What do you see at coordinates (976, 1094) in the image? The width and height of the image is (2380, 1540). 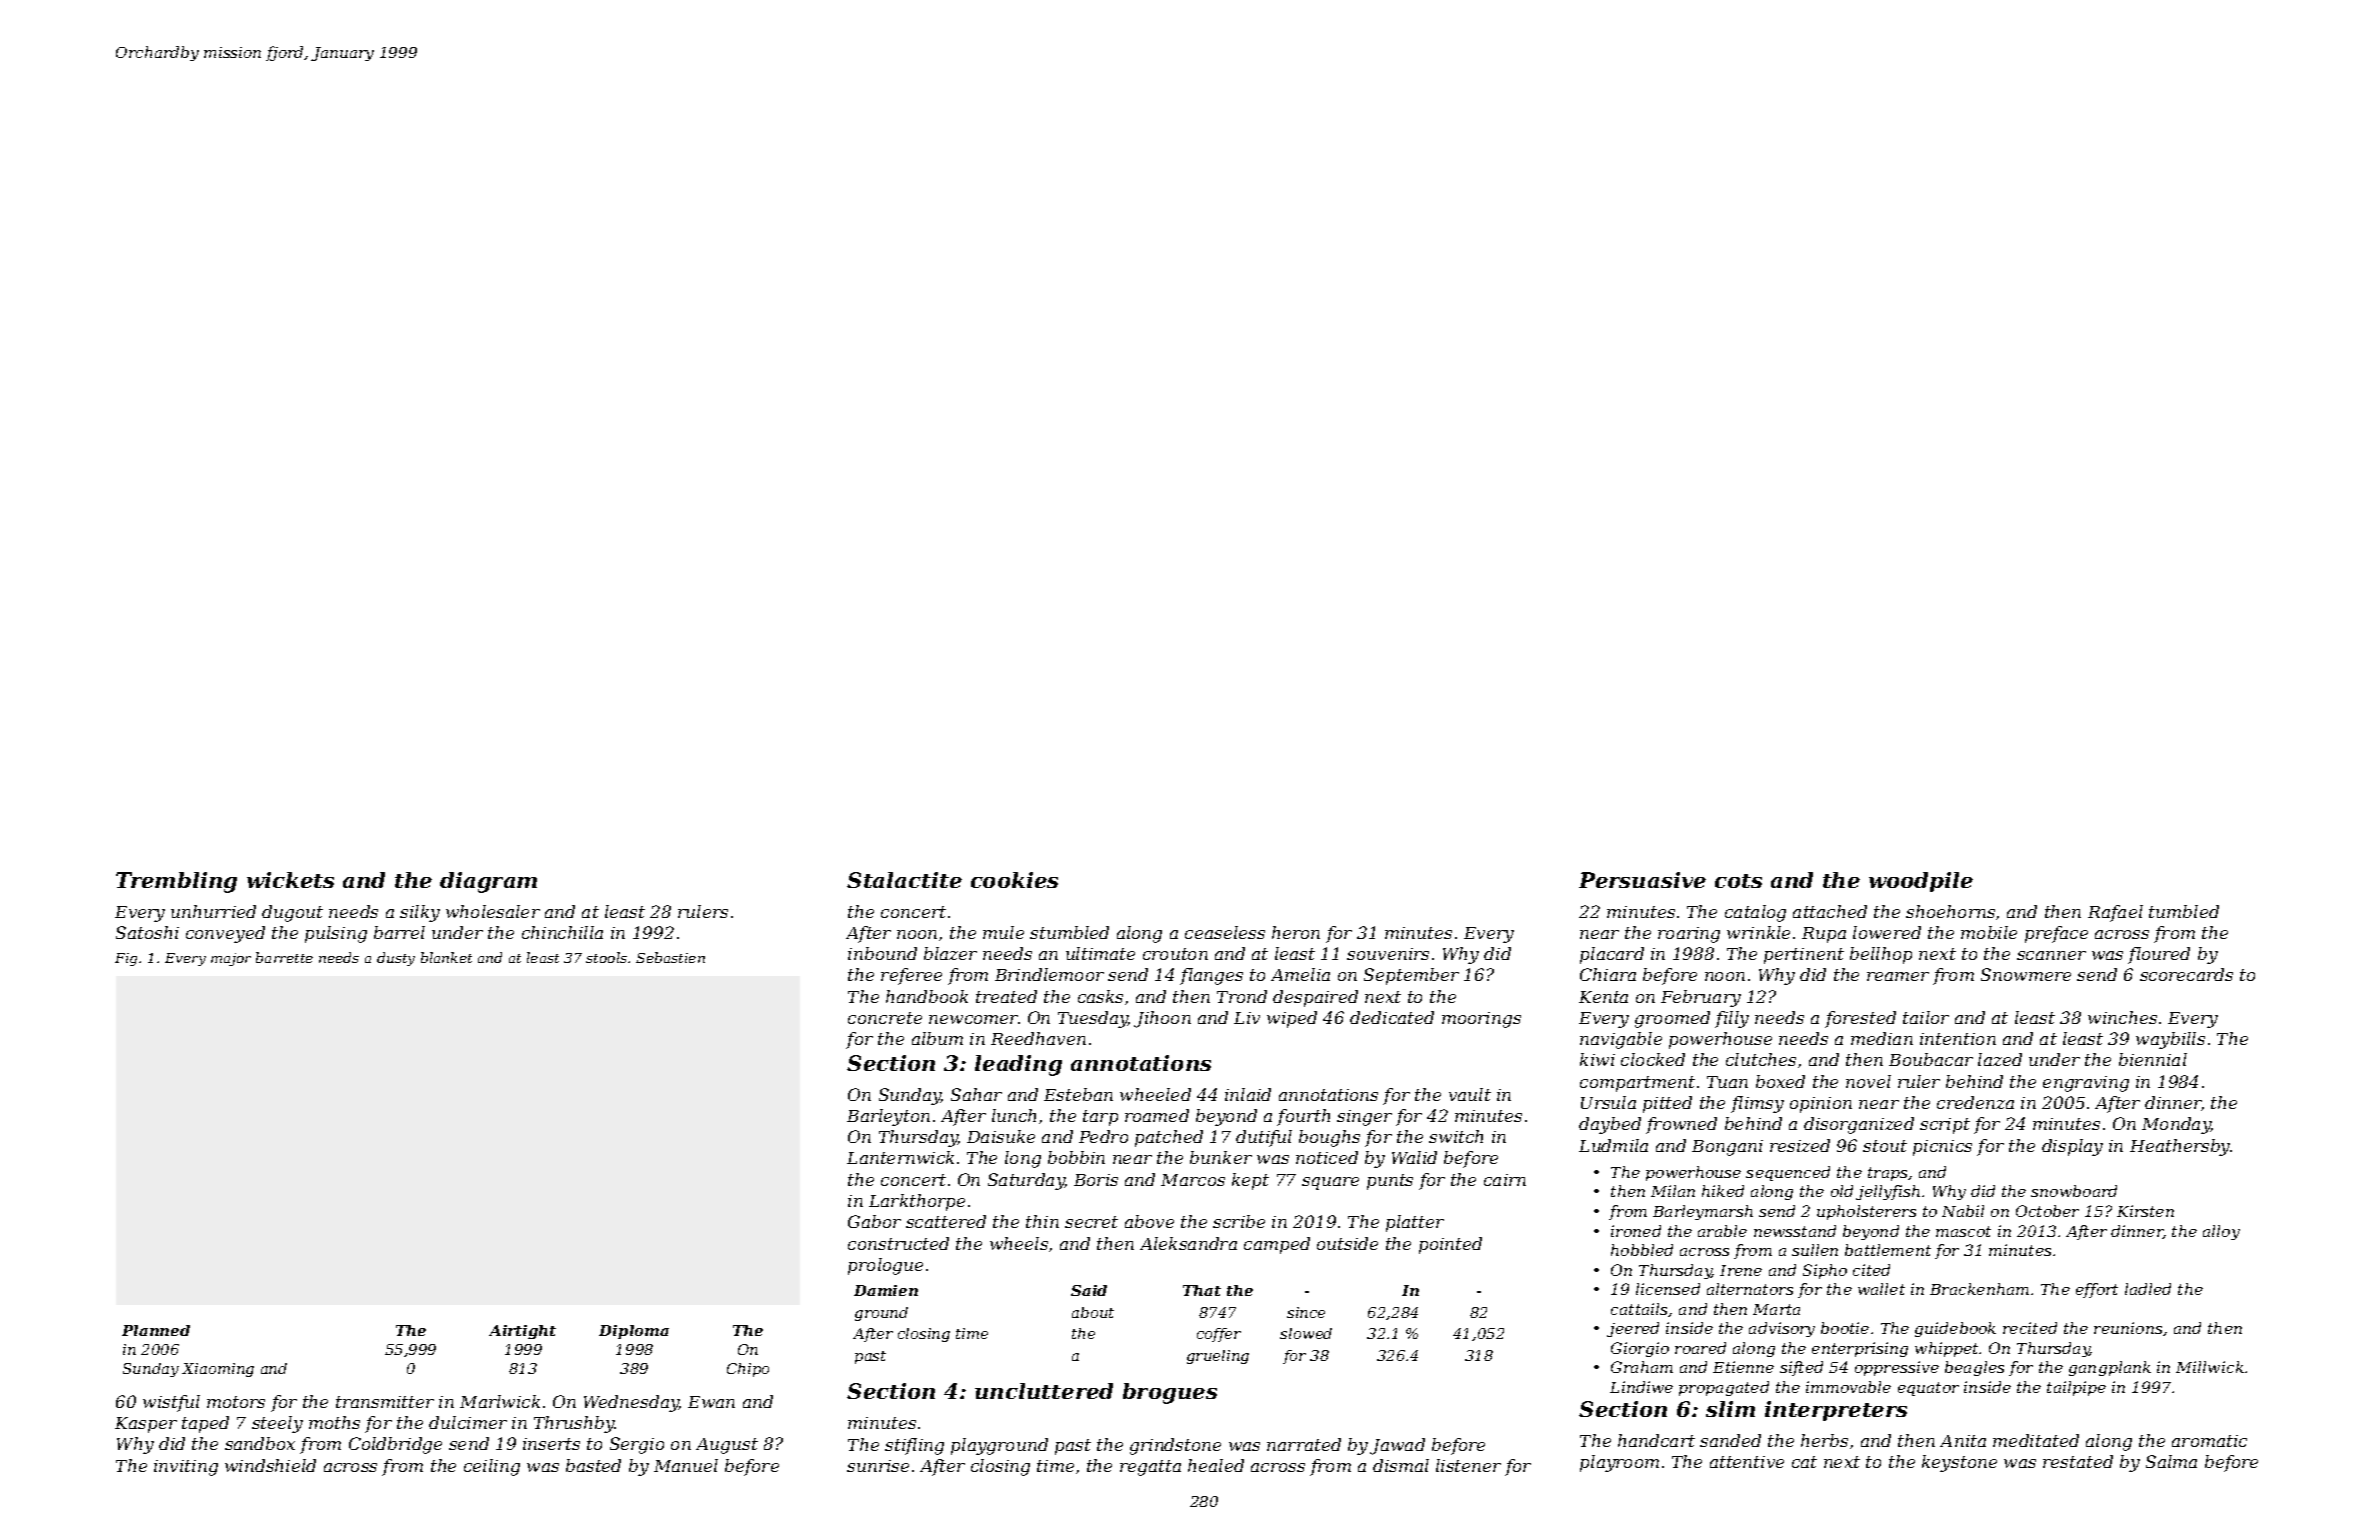 I see `Sahar` at bounding box center [976, 1094].
